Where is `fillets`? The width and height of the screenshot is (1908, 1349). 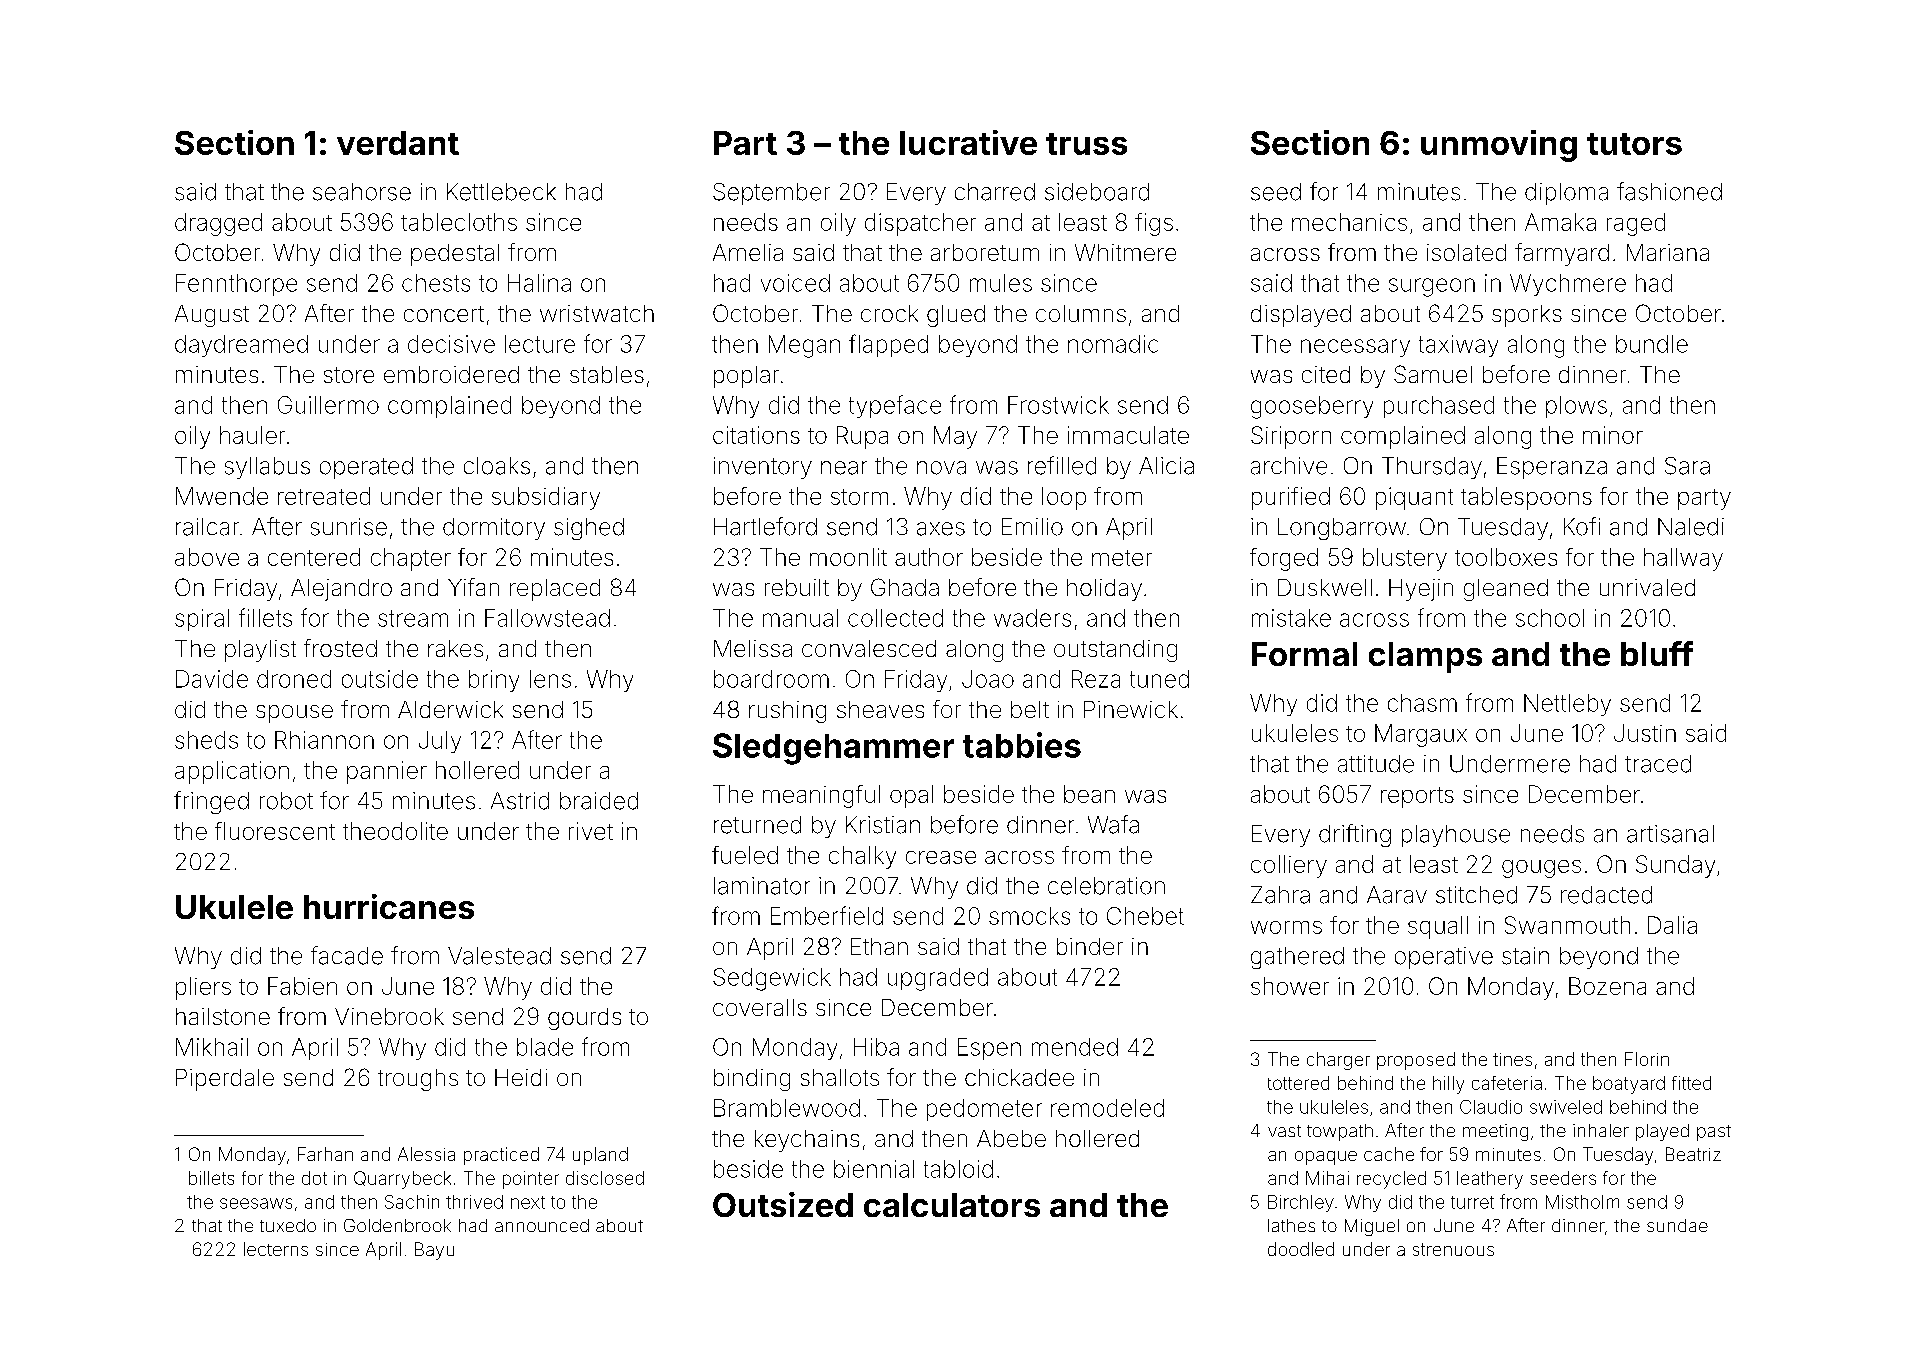 fillets is located at coordinates (265, 617).
